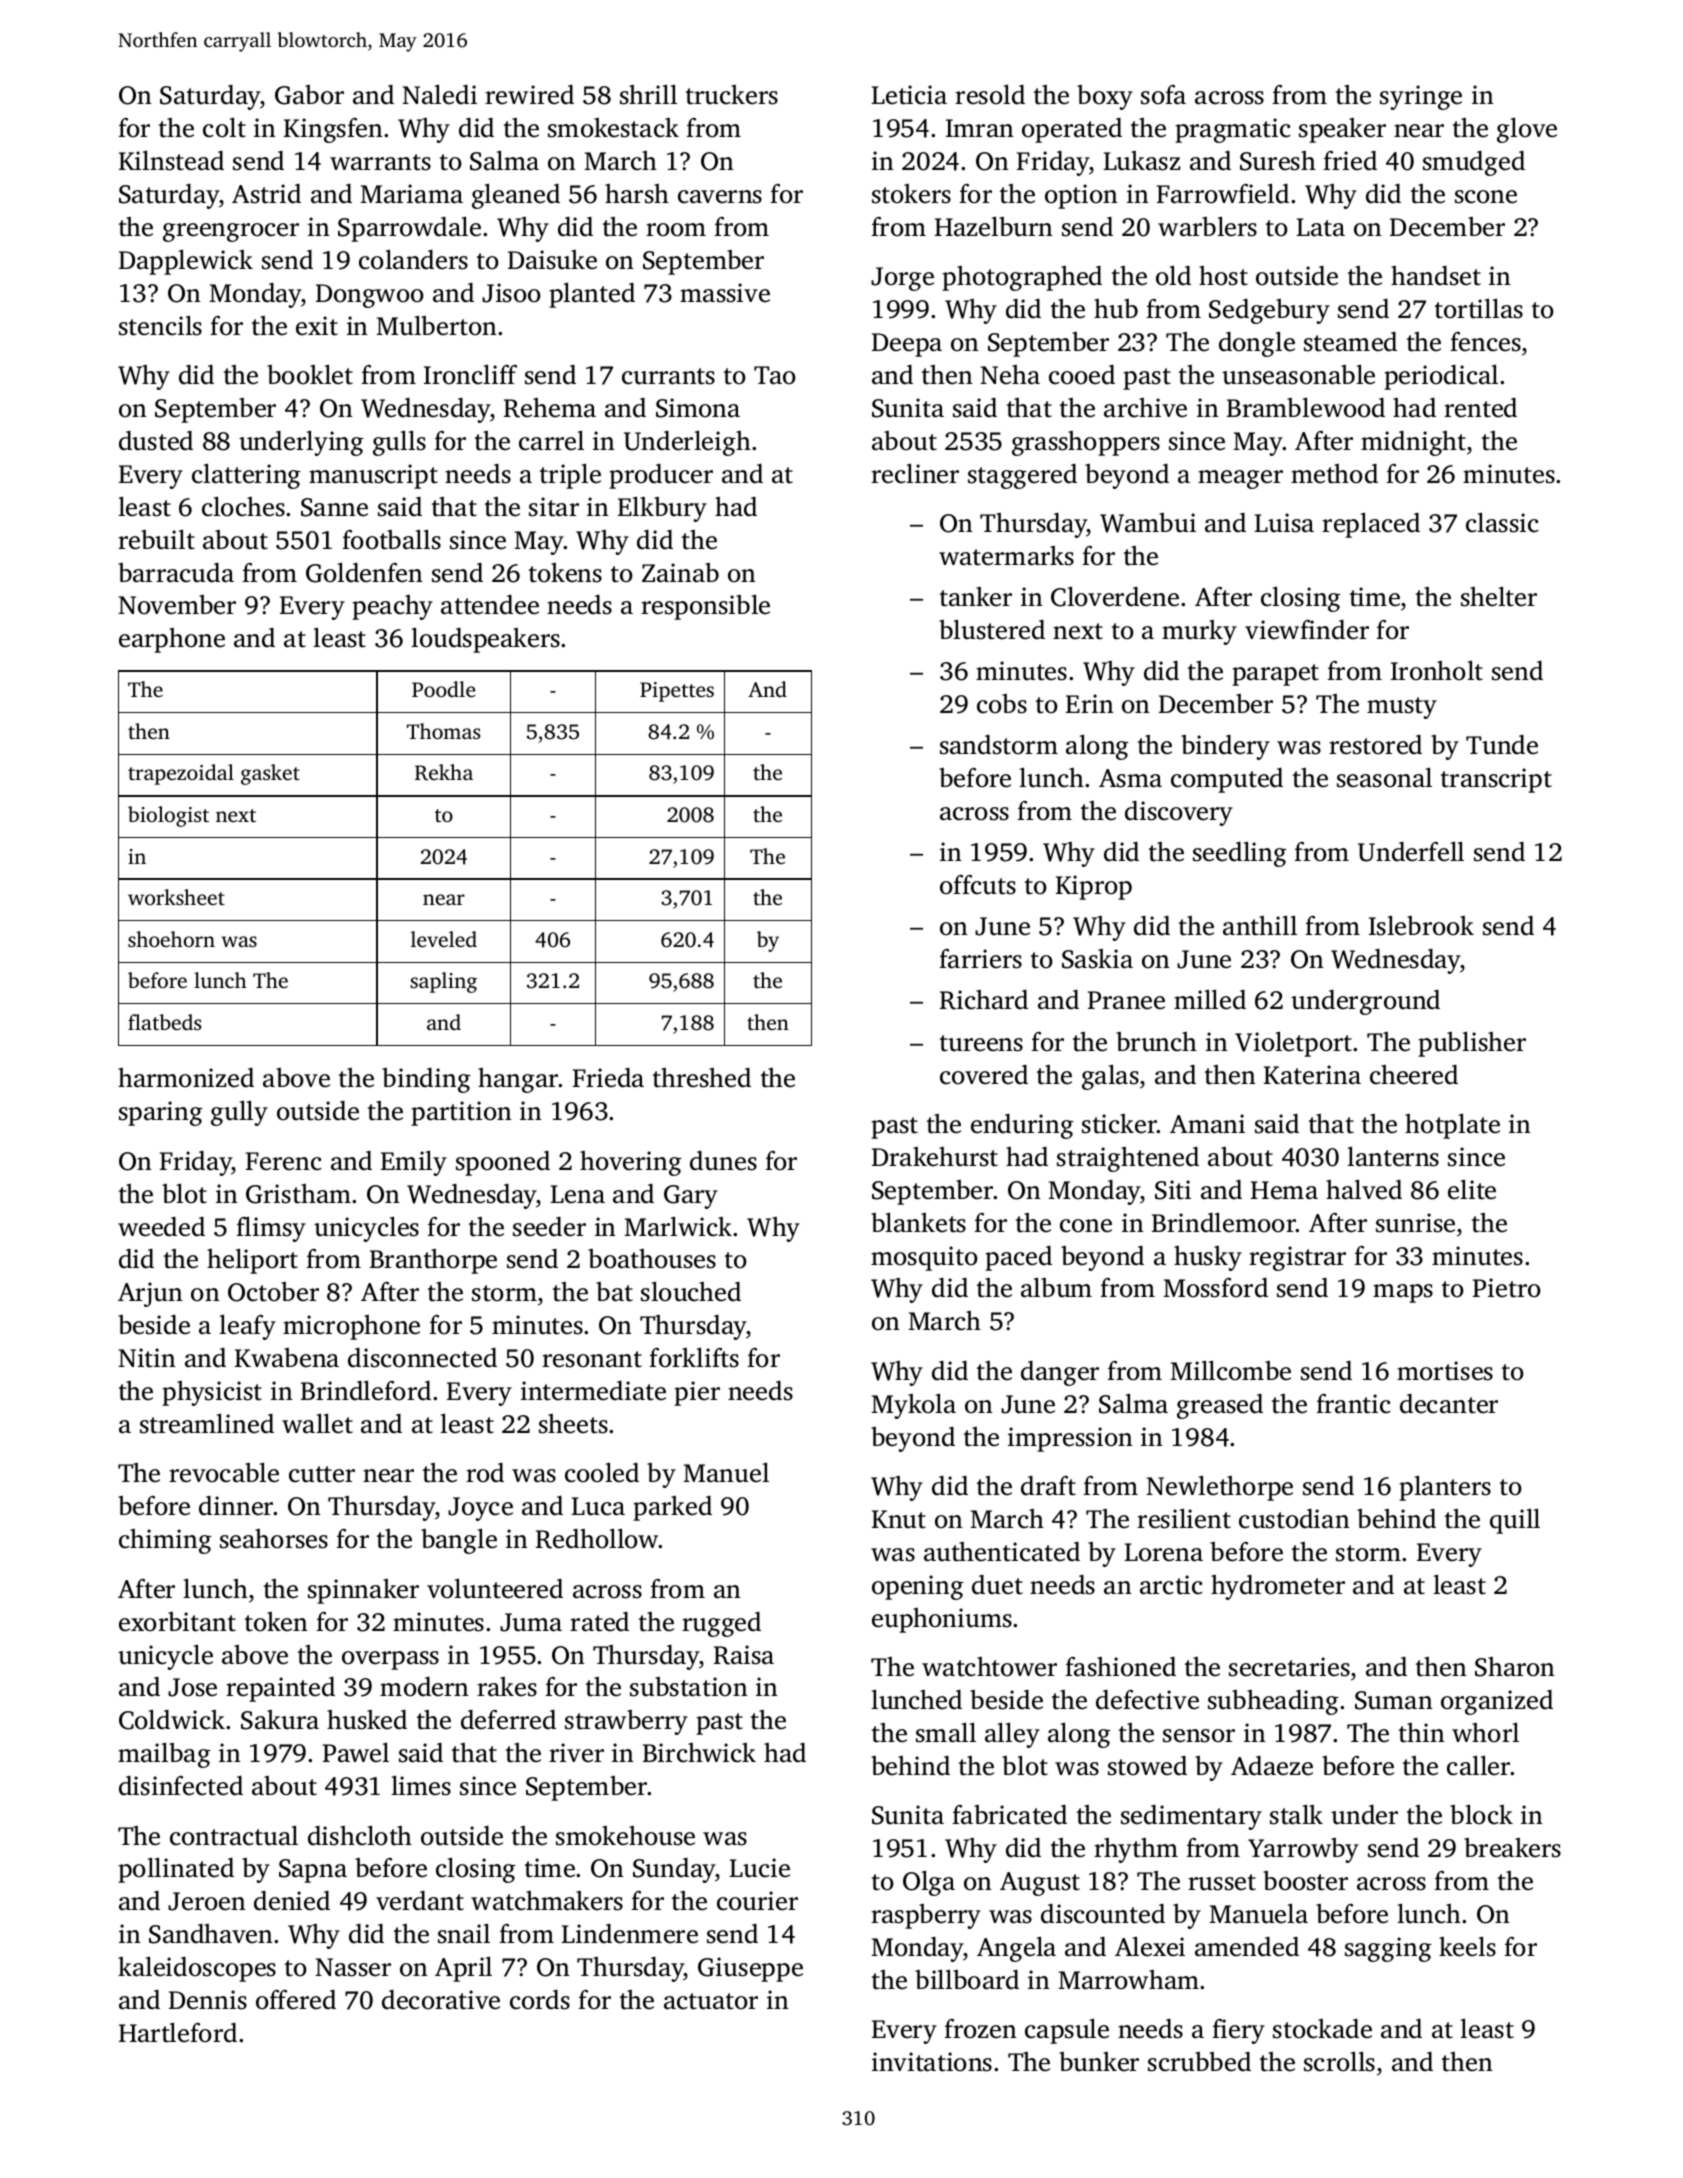  I want to click on quill, so click(1515, 1521).
